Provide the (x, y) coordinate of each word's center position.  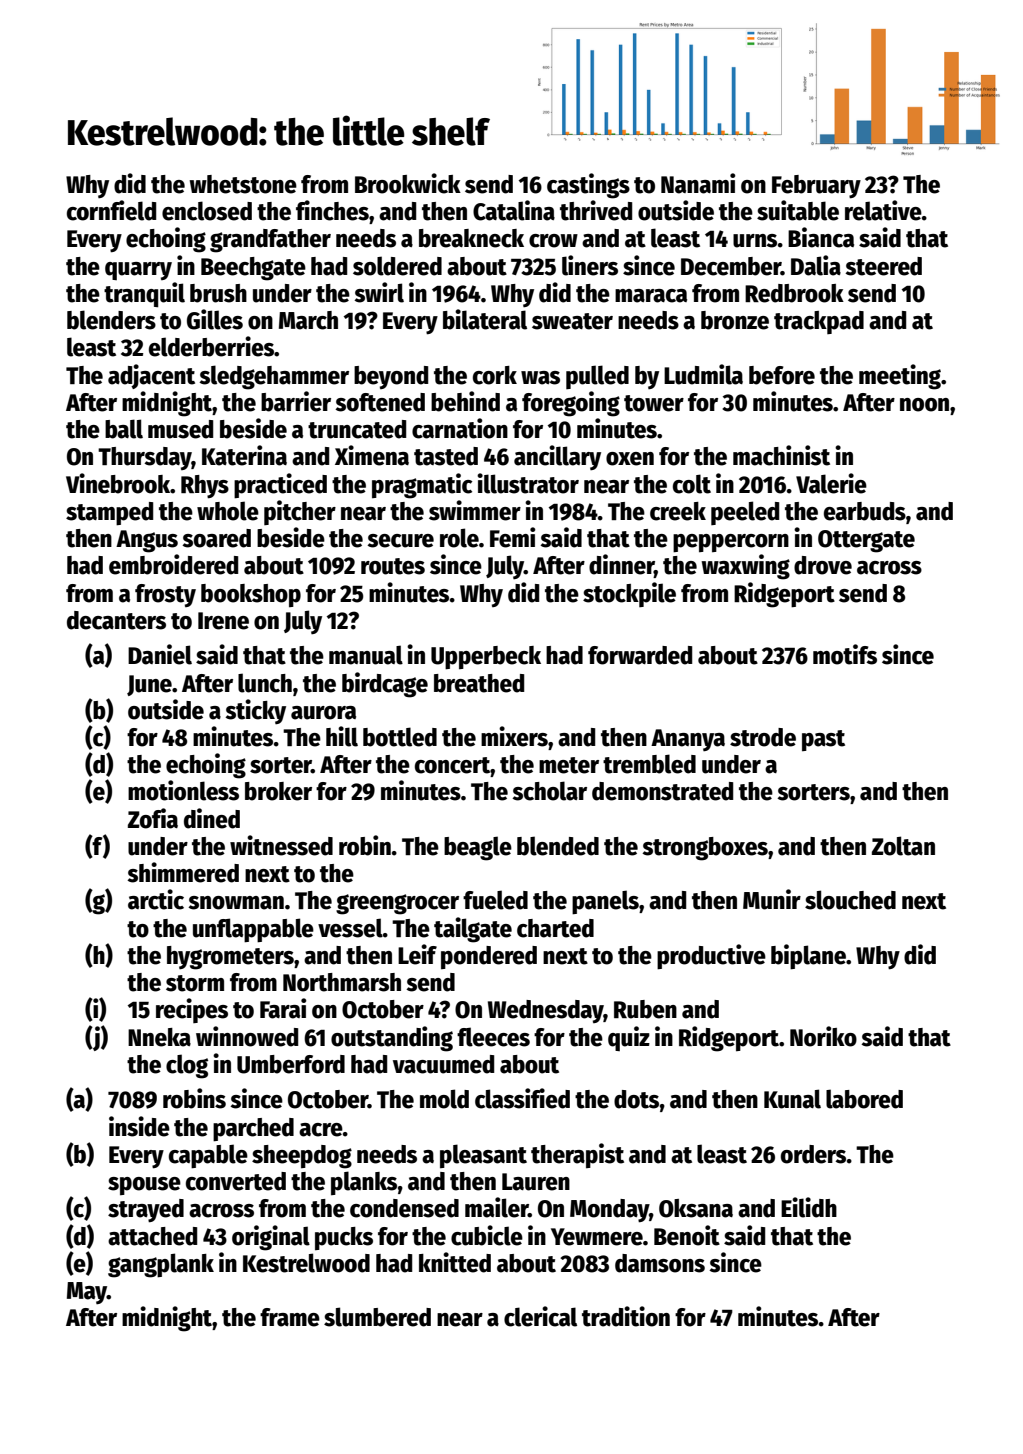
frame (290, 1317)
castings (588, 186)
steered (883, 266)
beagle (478, 848)
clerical (540, 1316)
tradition (626, 1316)
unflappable (253, 930)
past (823, 740)
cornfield (111, 210)
